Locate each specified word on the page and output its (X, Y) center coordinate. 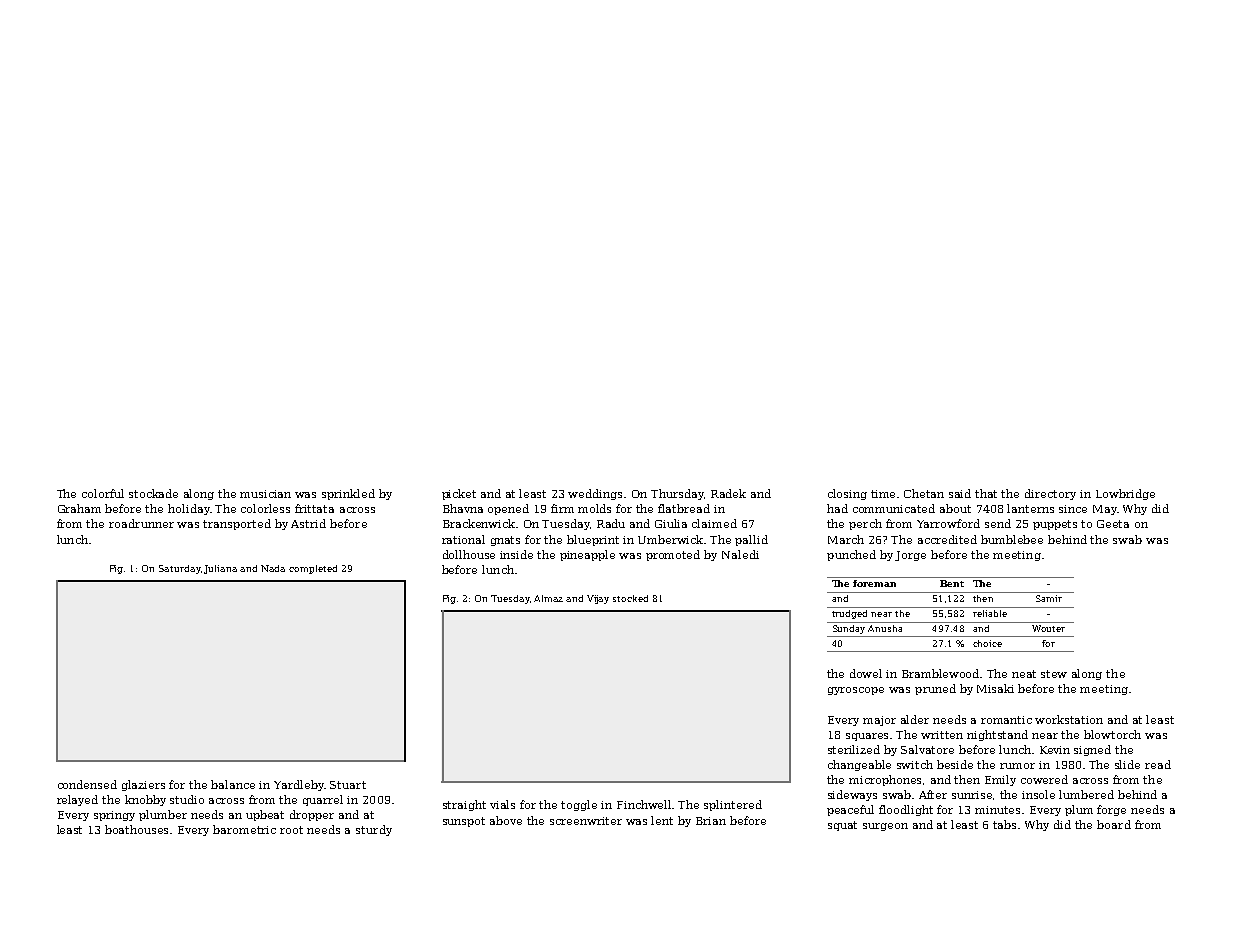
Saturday (180, 569)
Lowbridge (1125, 494)
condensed (87, 784)
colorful (103, 493)
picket (459, 494)
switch (915, 764)
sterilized (854, 749)
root (291, 830)
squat (842, 826)
